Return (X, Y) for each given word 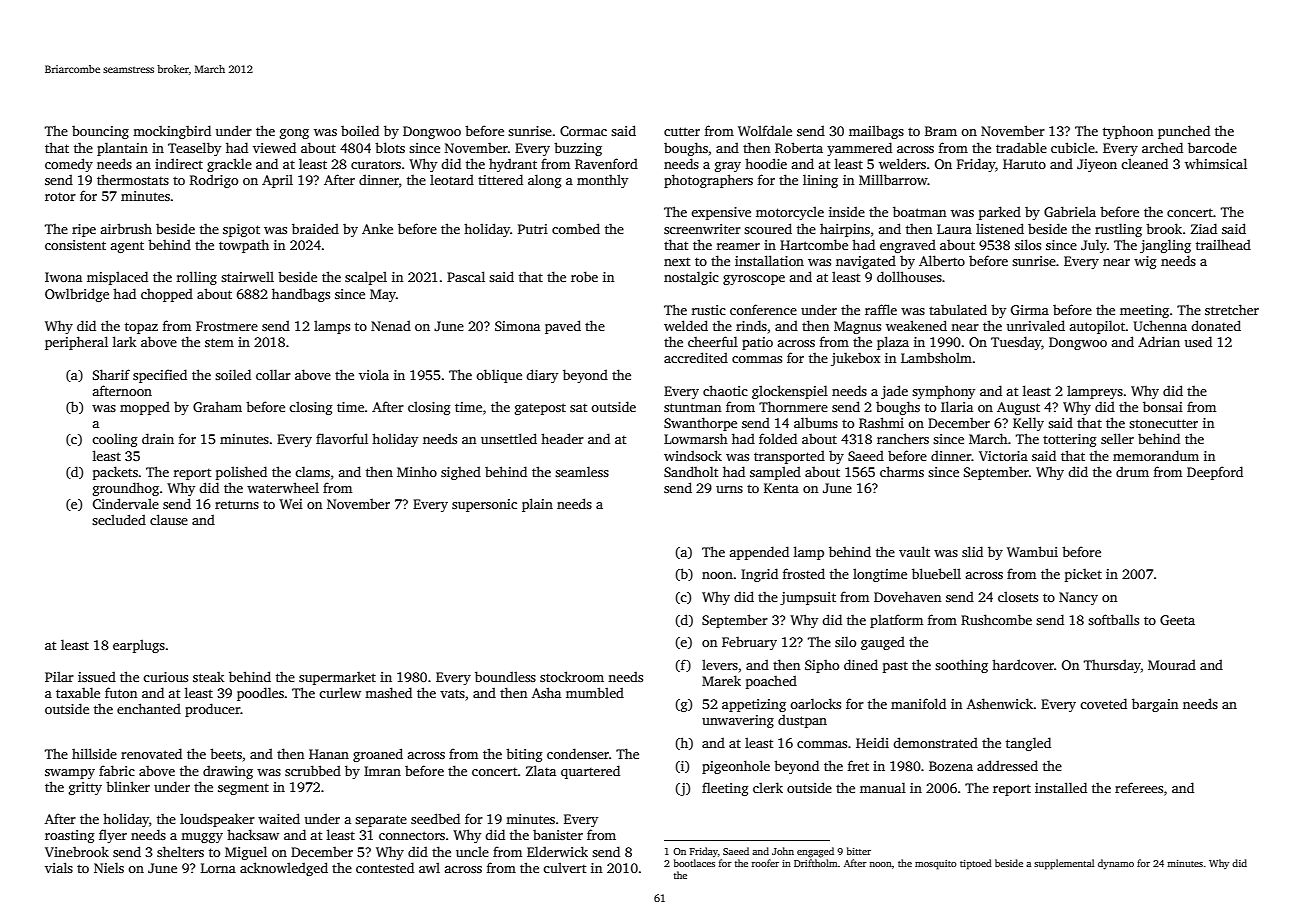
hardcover (1023, 664)
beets (226, 753)
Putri (533, 229)
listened (1000, 228)
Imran (382, 771)
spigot (241, 230)
